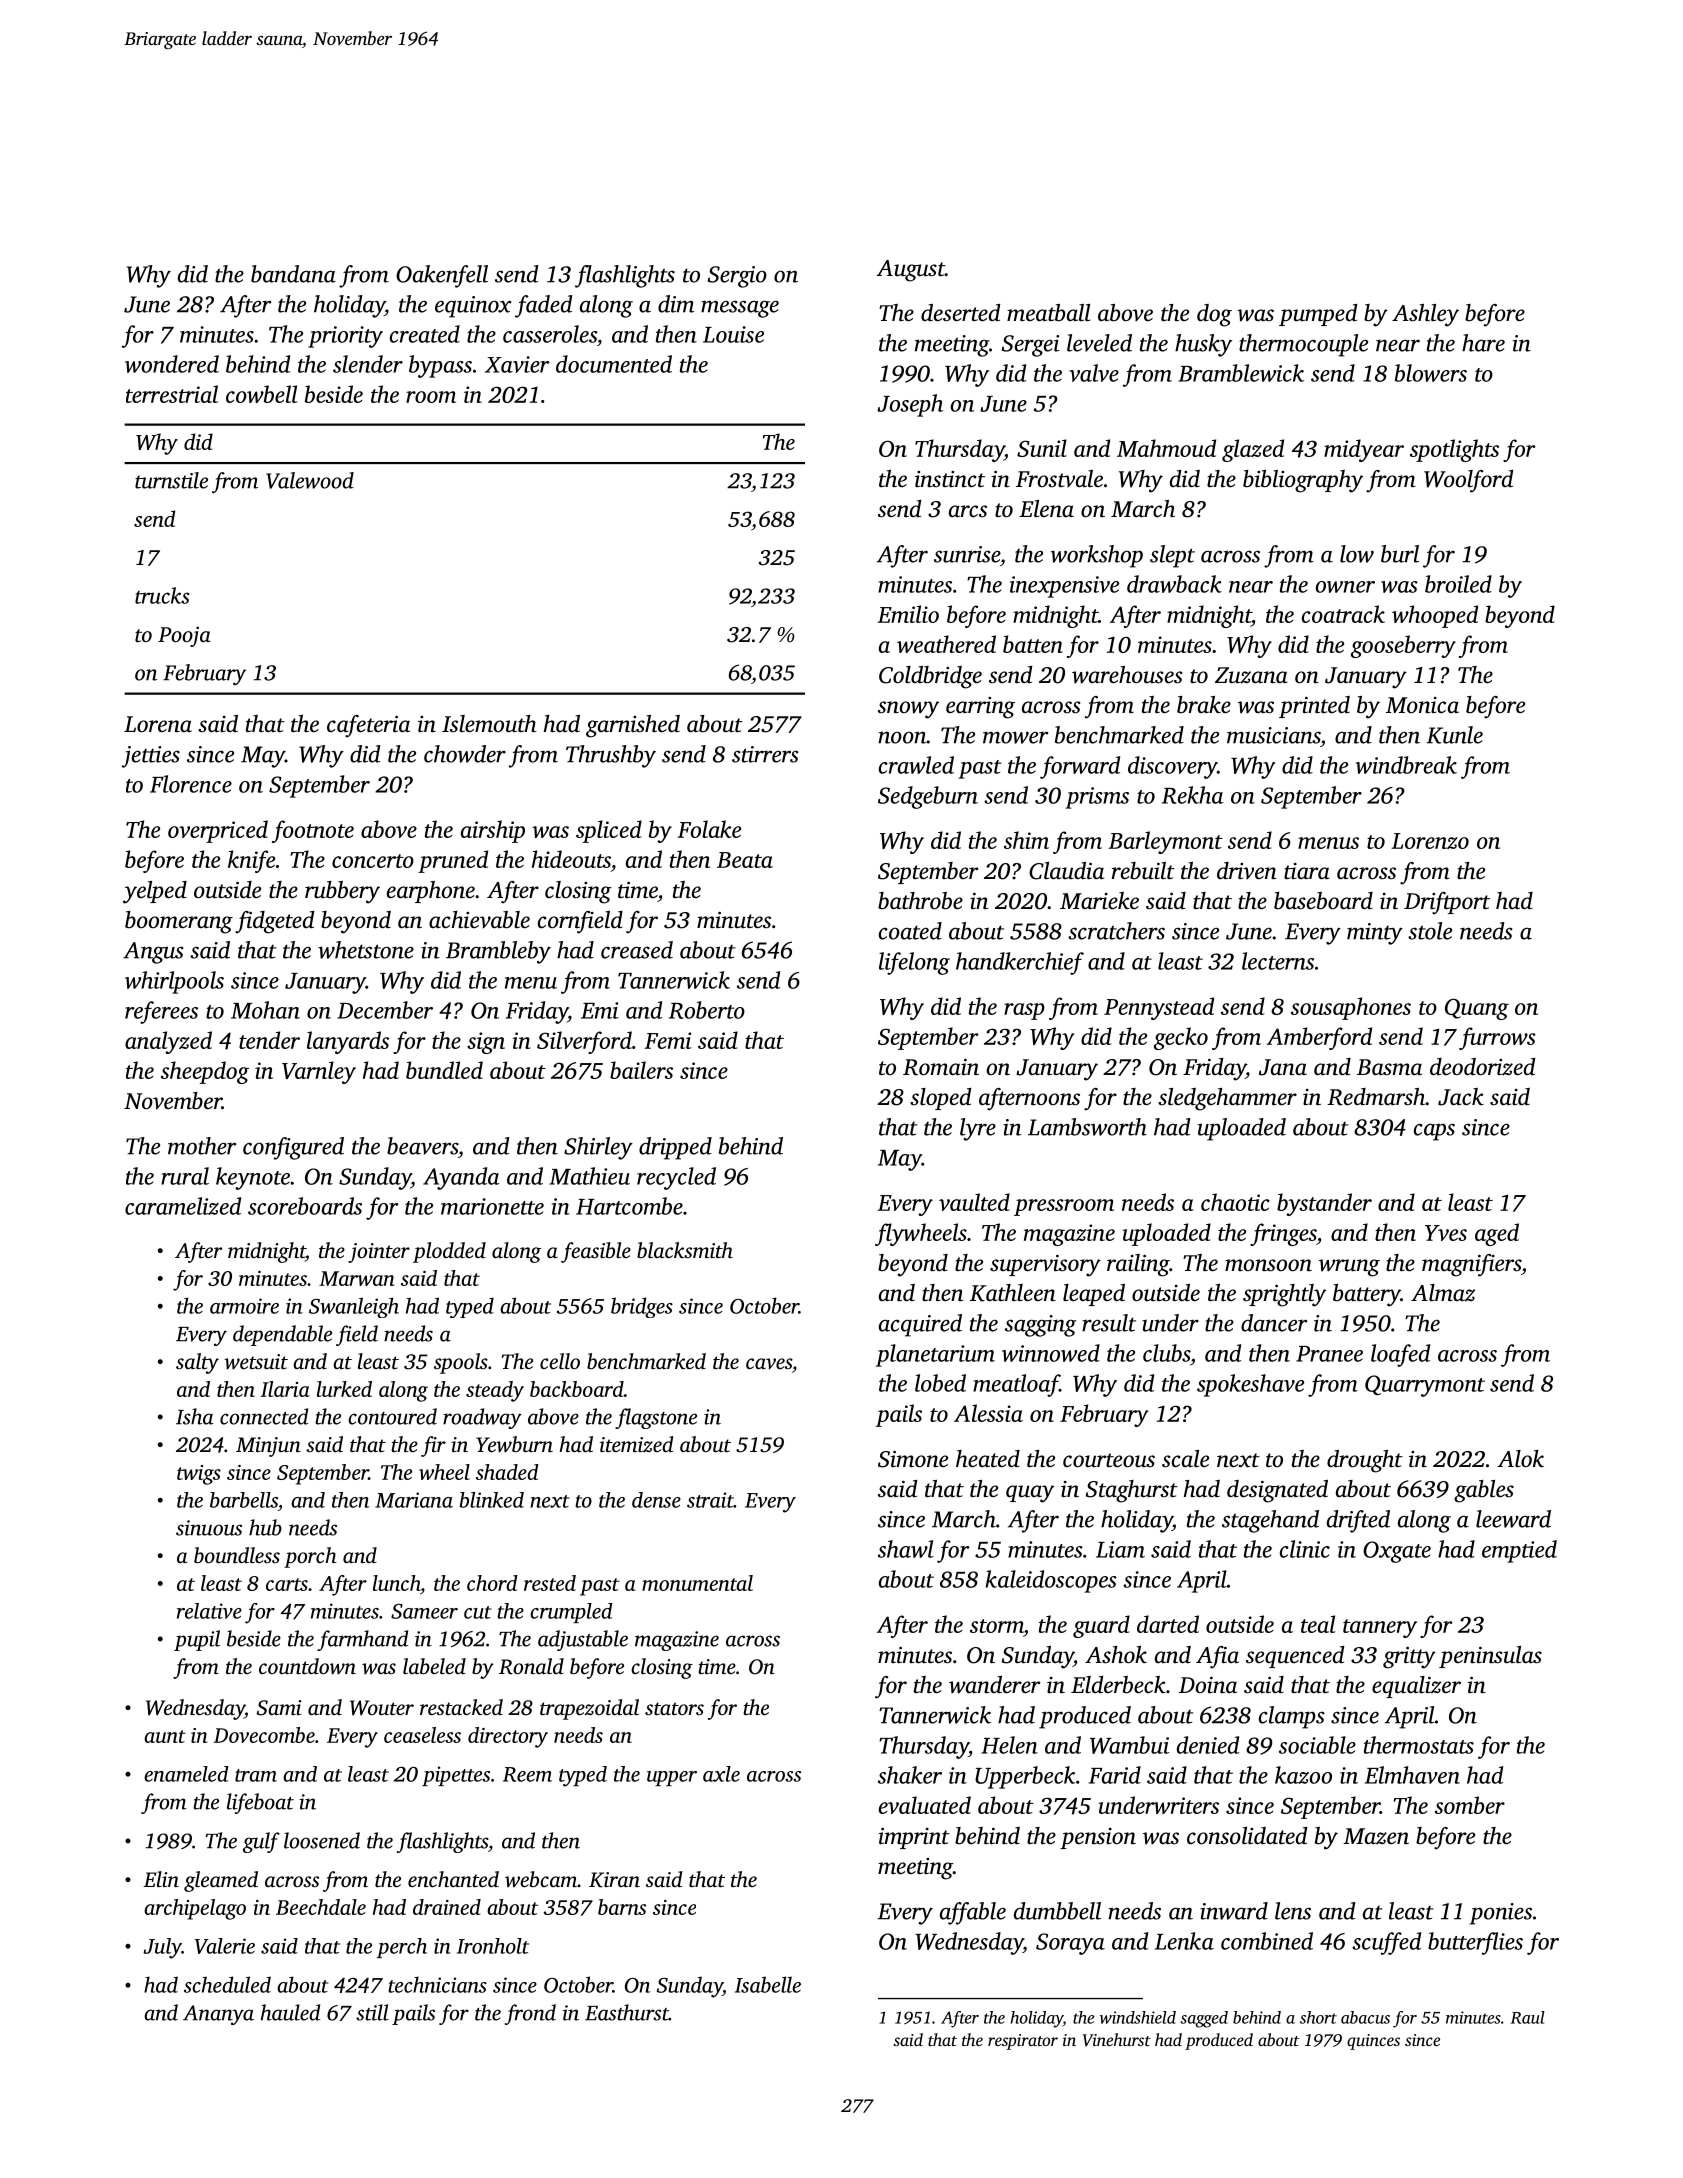 The image size is (1683, 2178). I want to click on respirator, so click(1023, 2042).
